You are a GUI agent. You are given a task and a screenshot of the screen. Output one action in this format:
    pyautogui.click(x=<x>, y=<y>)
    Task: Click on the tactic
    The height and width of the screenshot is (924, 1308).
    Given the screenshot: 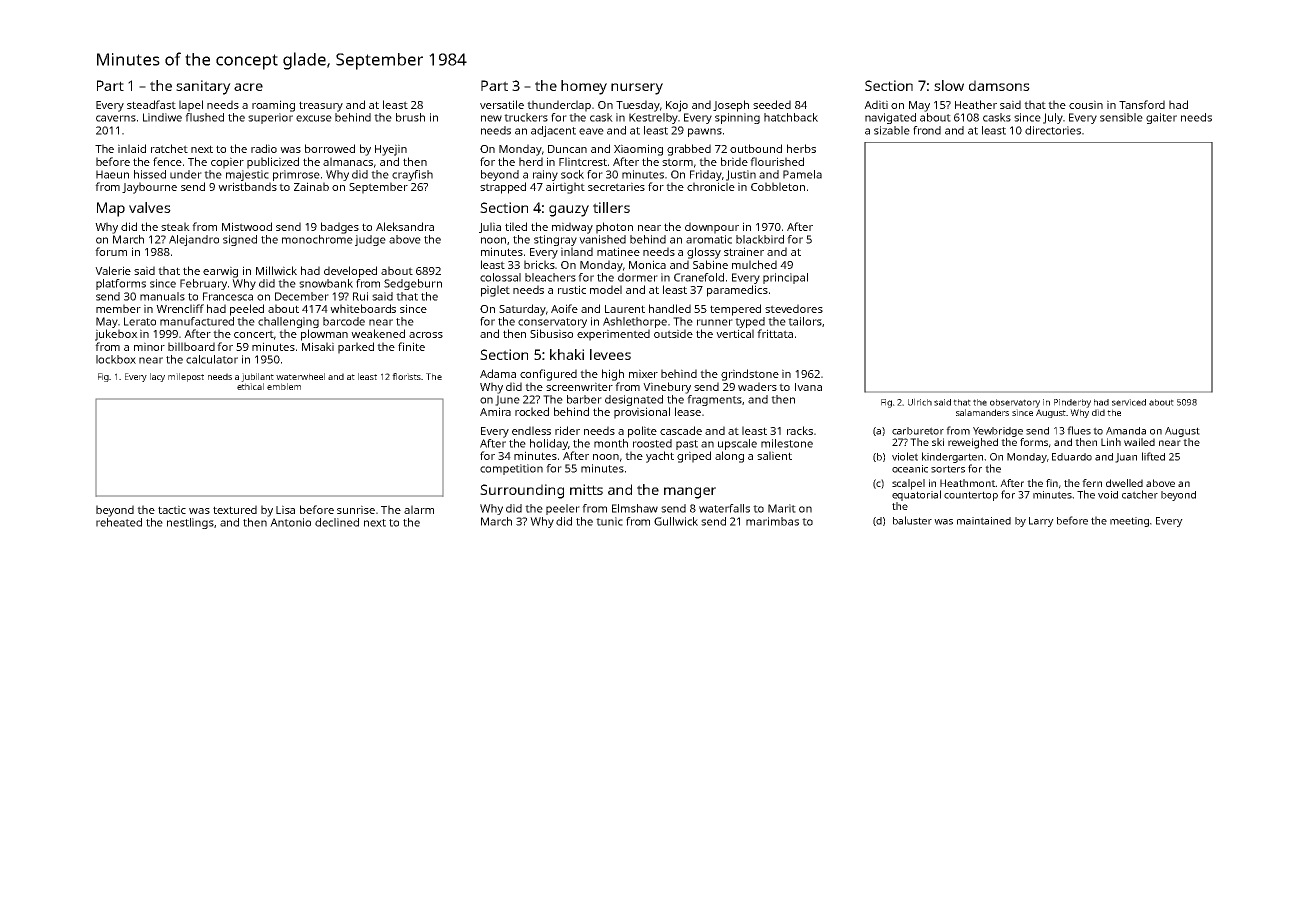 What is the action you would take?
    pyautogui.click(x=172, y=509)
